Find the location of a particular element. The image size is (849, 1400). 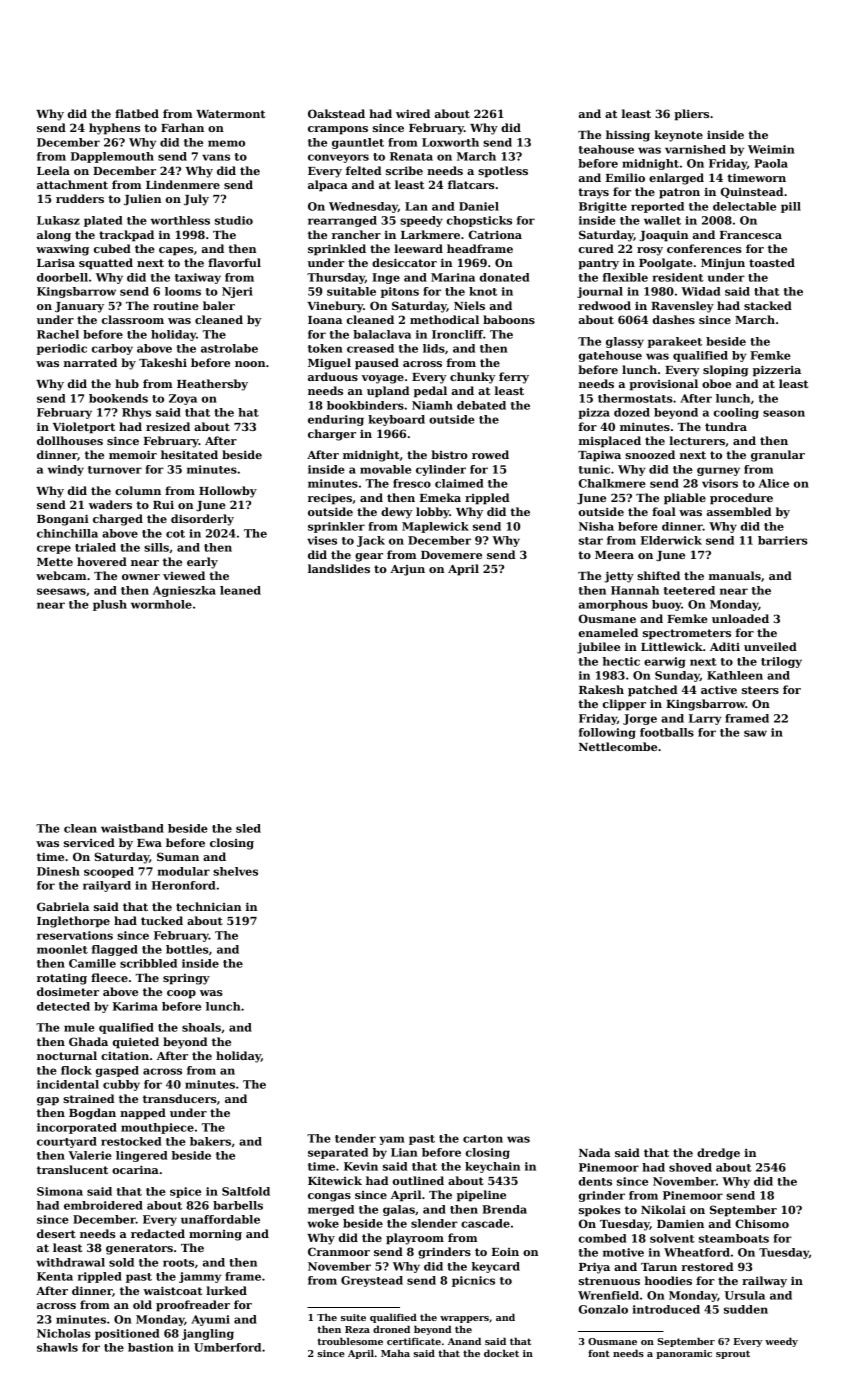

jangling is located at coordinates (208, 1334).
